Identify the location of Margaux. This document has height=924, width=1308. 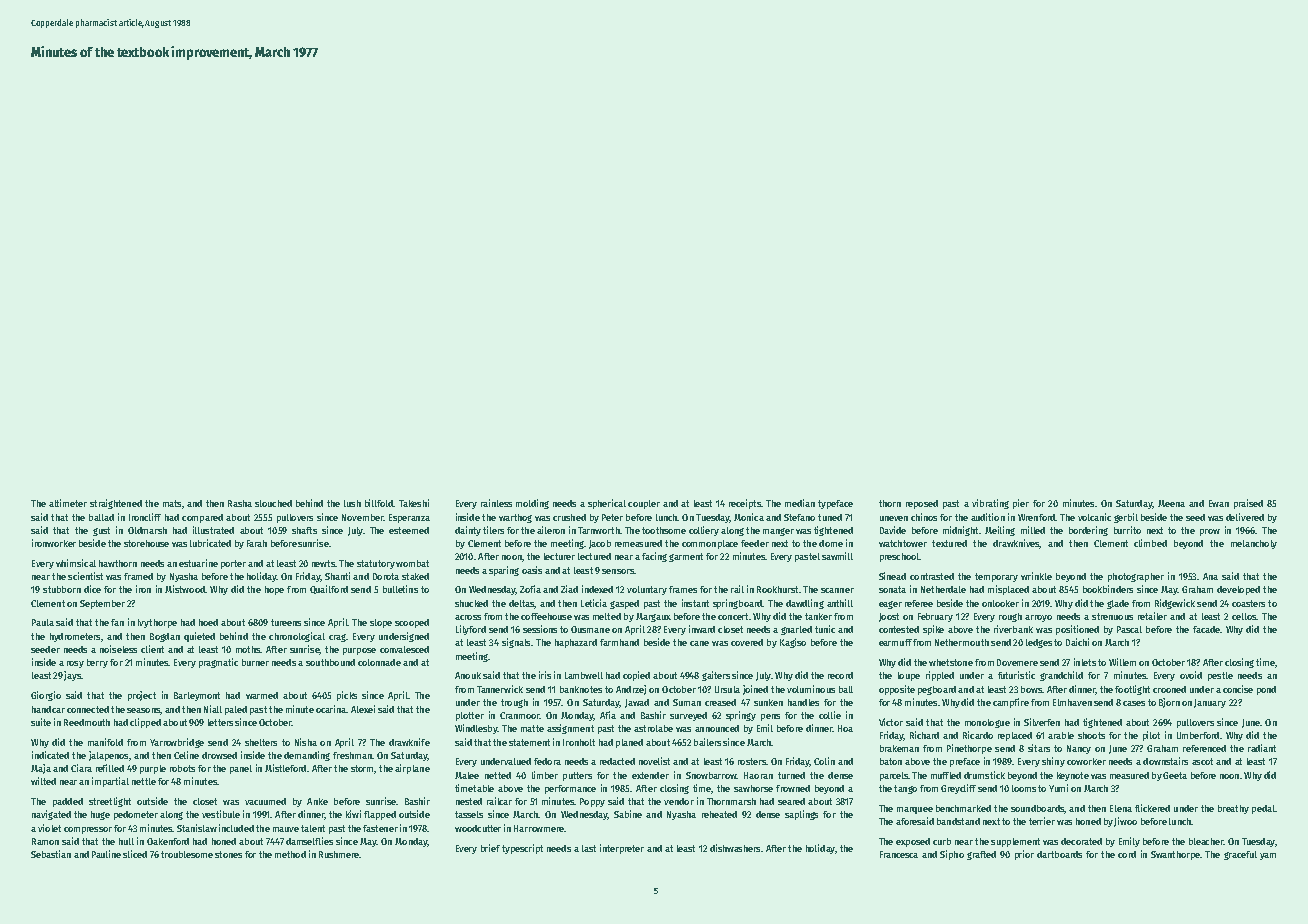
(653, 617).
